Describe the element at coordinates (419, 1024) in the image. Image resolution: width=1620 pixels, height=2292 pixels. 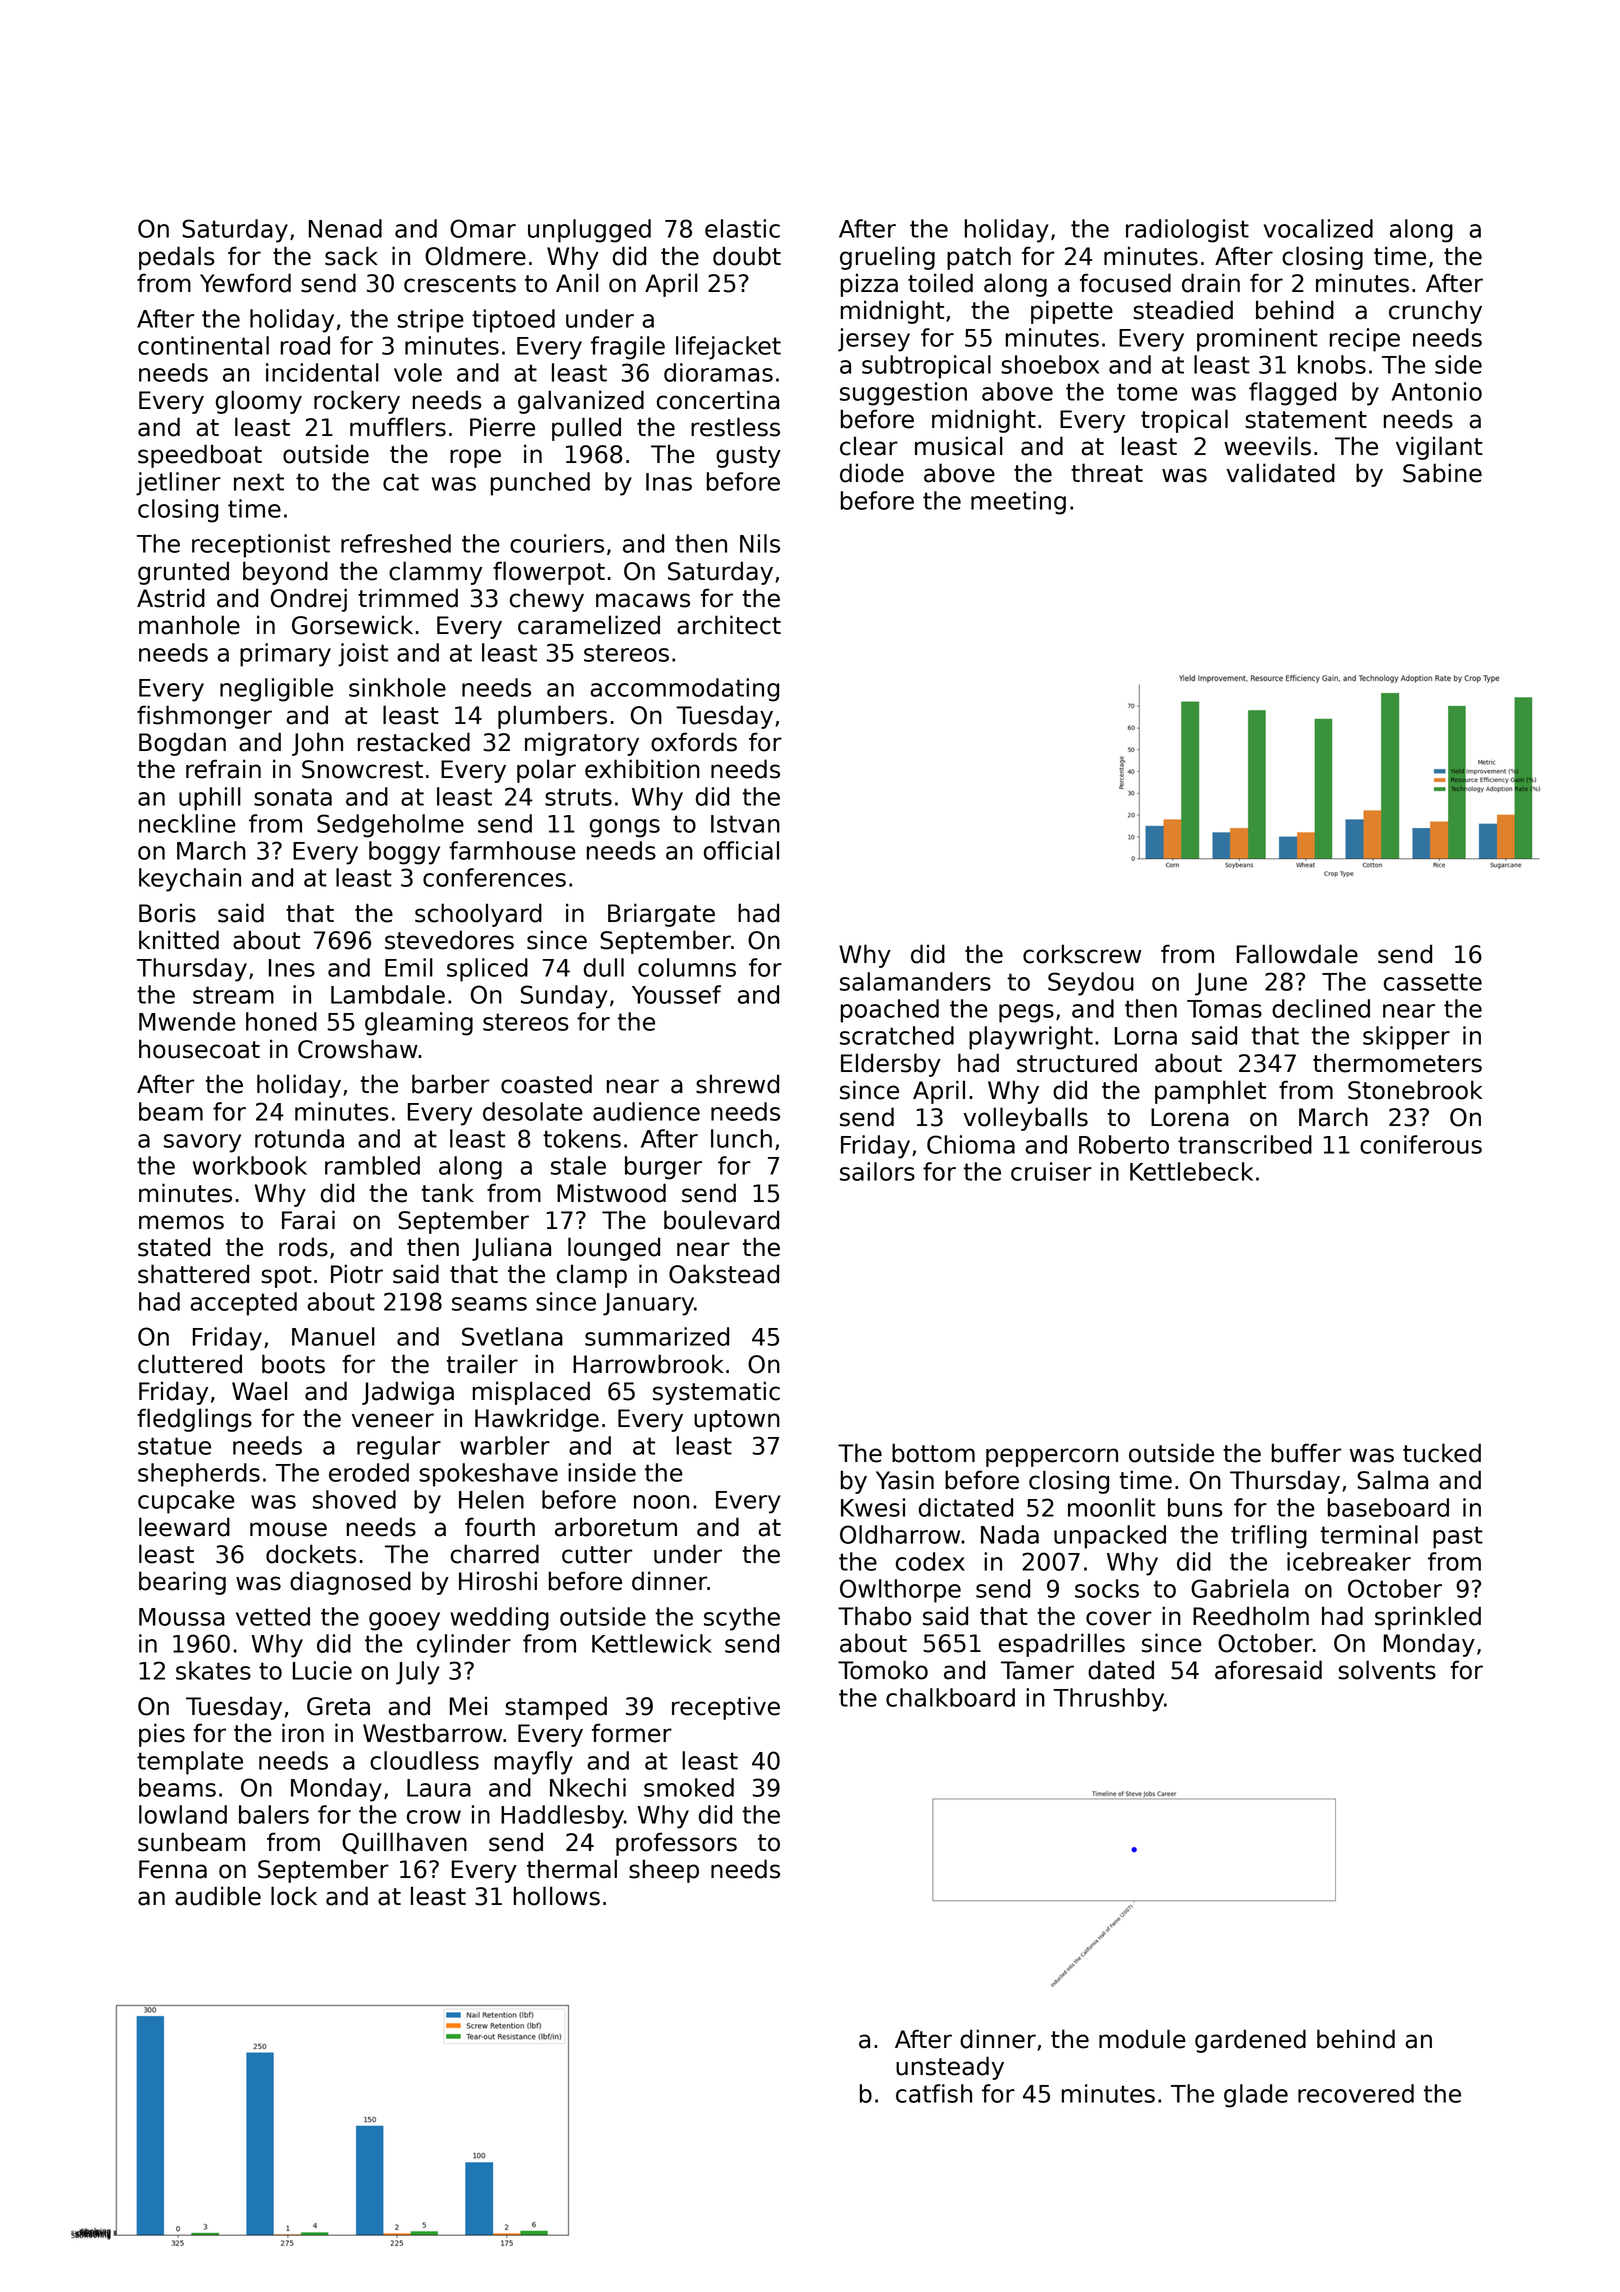
I see `gleaming` at that location.
